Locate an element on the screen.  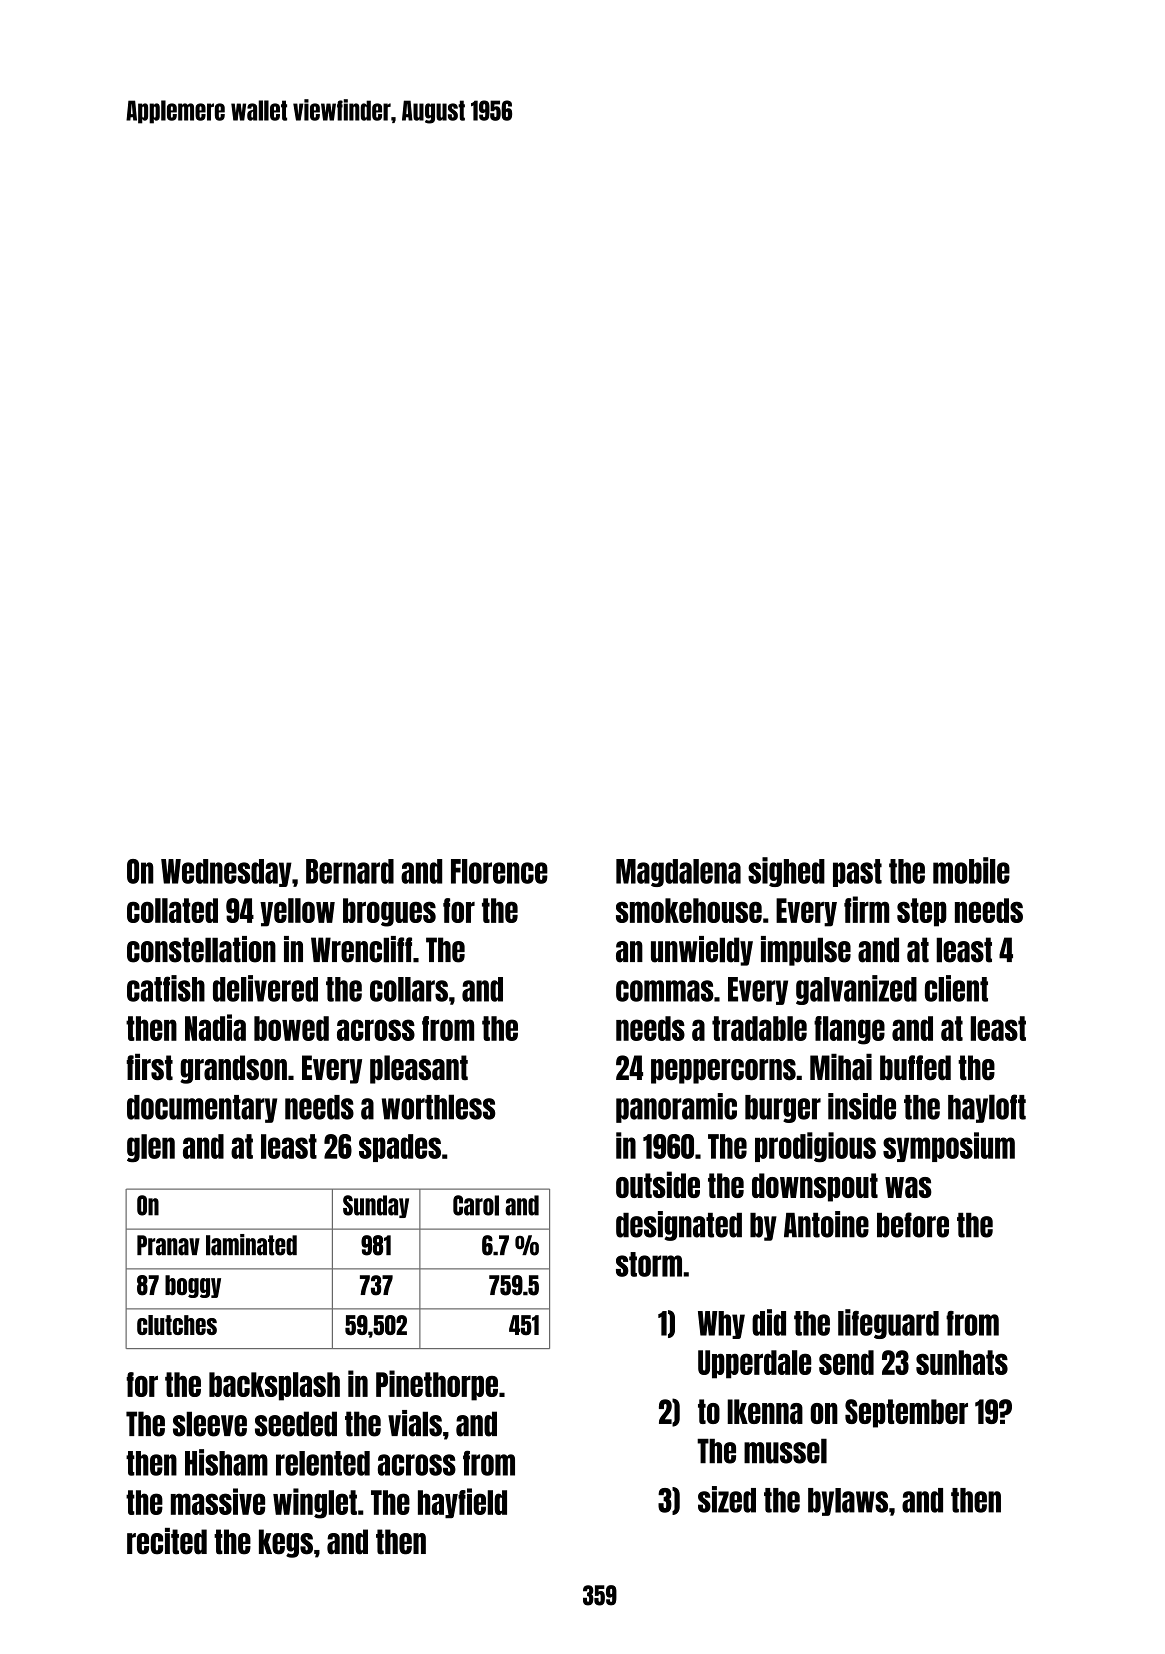
documentary is located at coordinates (202, 1109).
